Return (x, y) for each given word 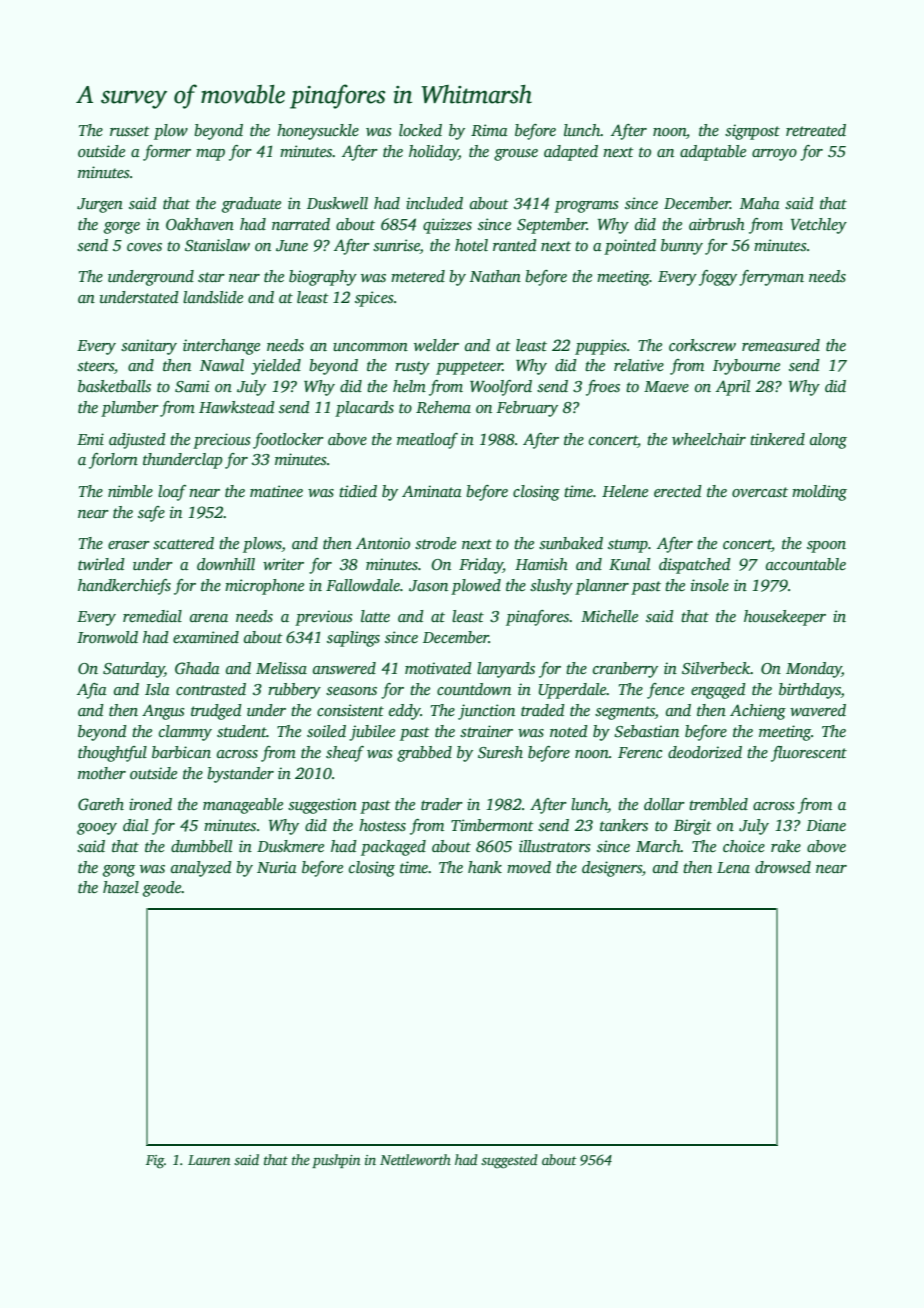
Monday (814, 670)
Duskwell (337, 203)
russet (130, 131)
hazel (121, 887)
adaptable (713, 153)
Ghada (197, 668)
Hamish (541, 564)
